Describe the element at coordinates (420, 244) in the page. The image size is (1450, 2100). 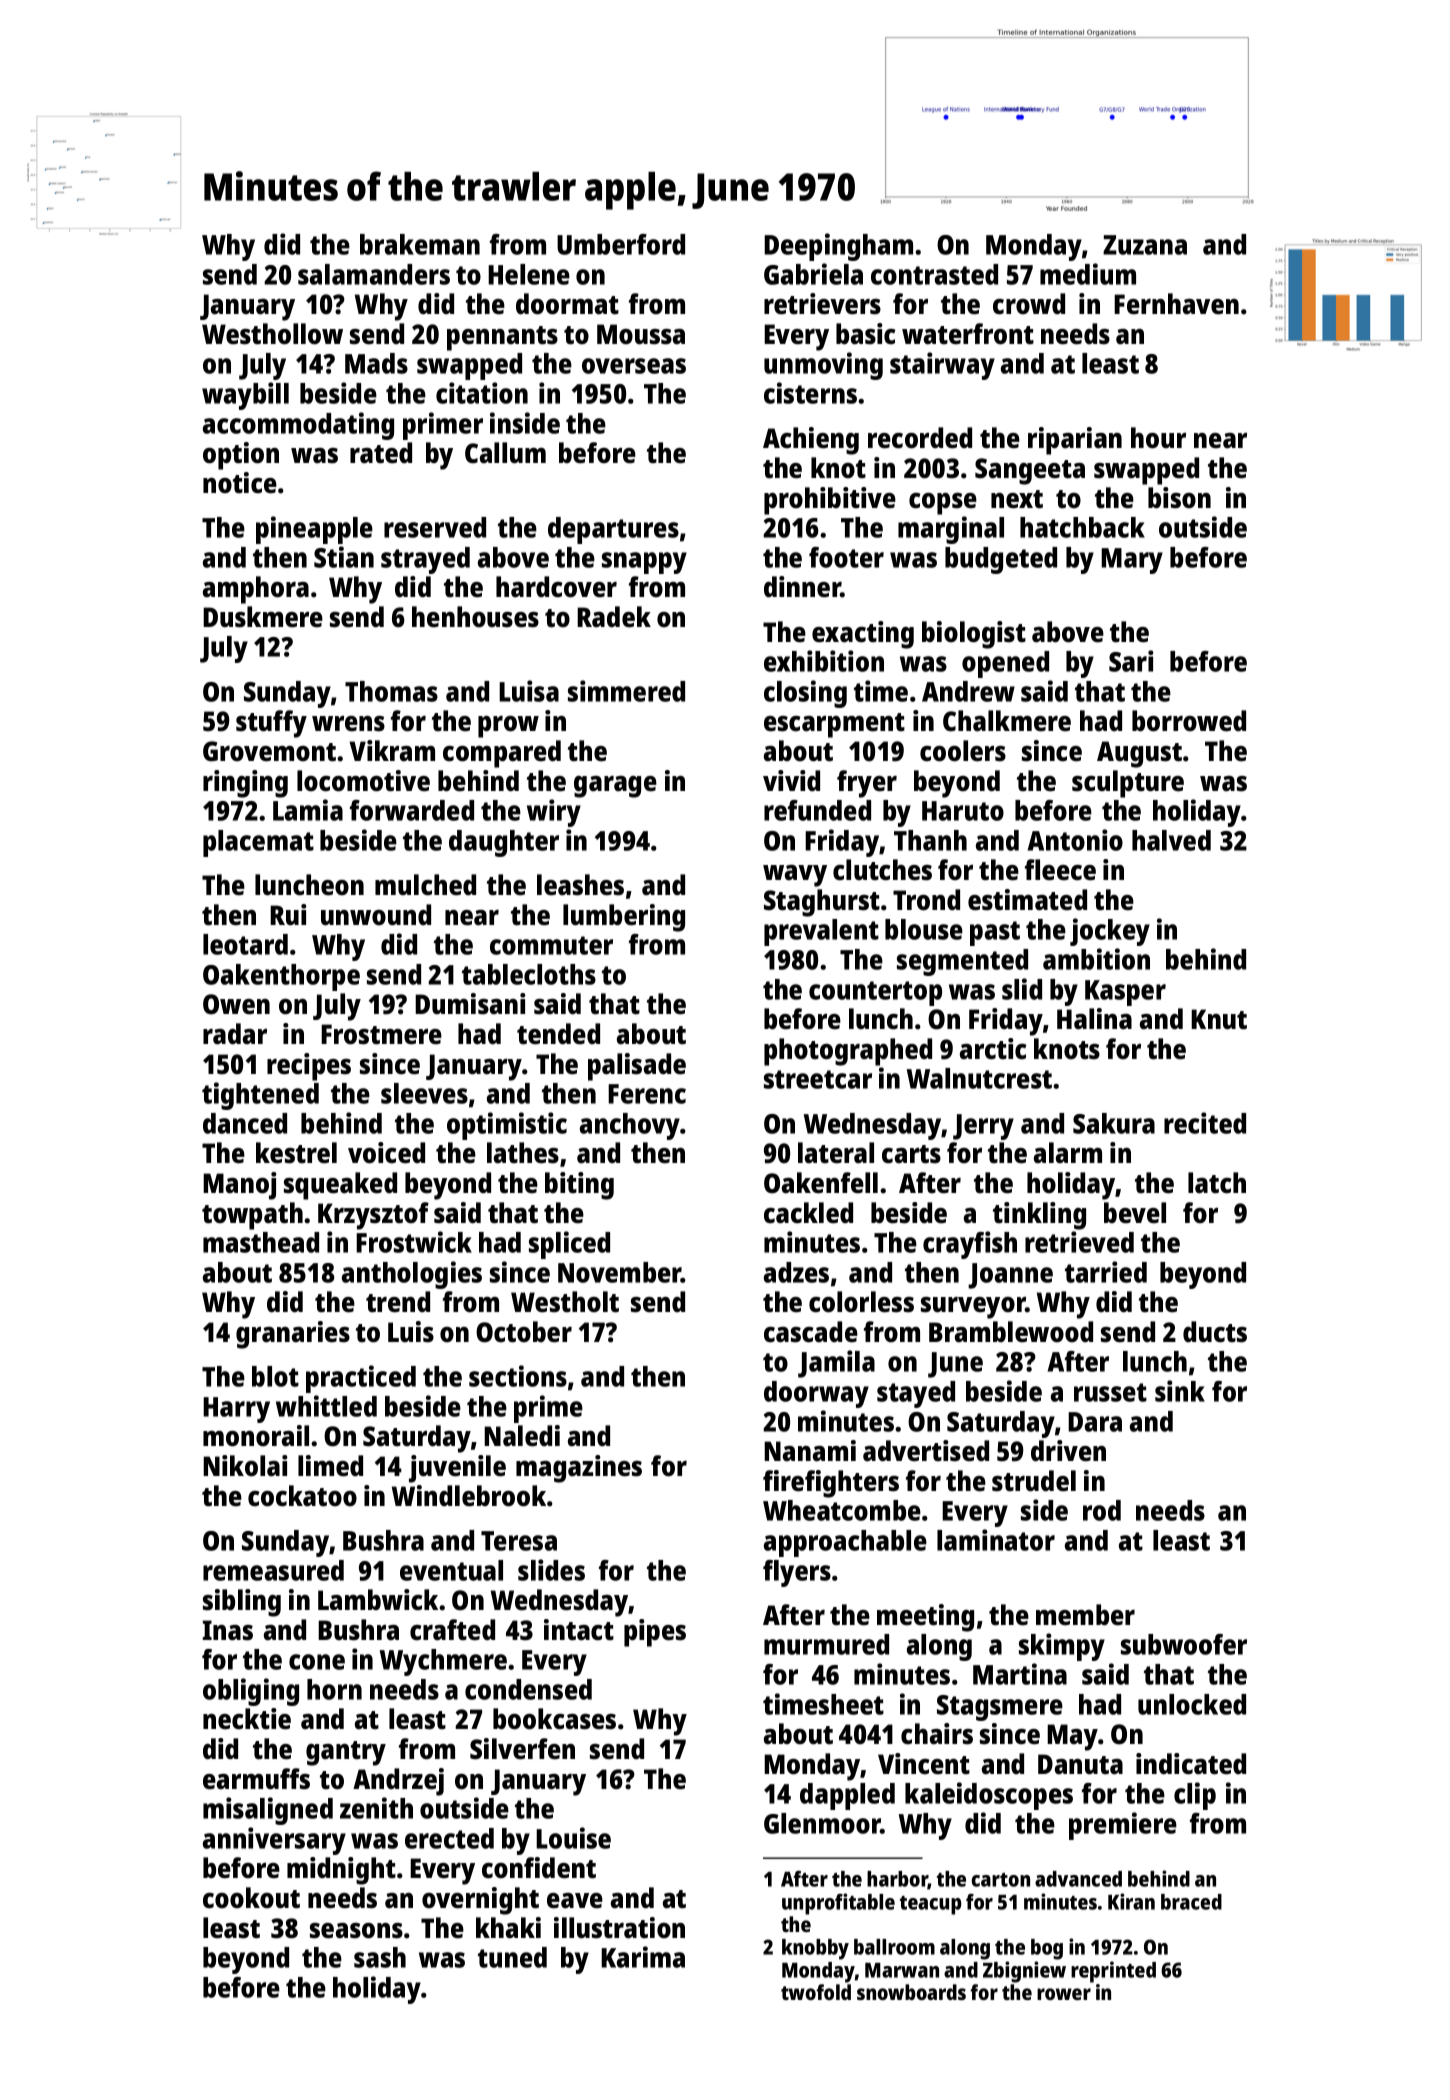
I see `brakeman` at that location.
